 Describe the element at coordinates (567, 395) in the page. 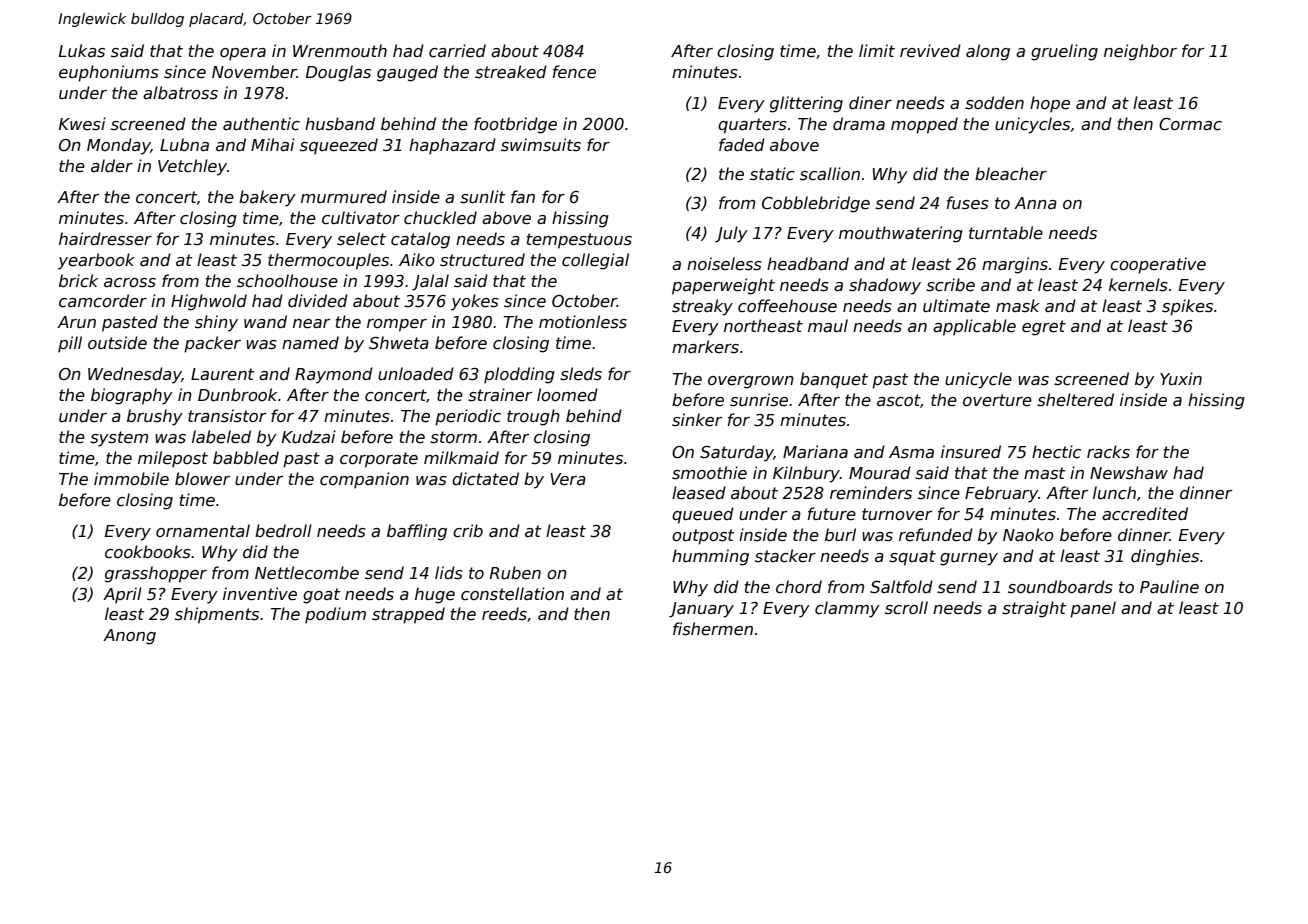

I see `loomed` at that location.
